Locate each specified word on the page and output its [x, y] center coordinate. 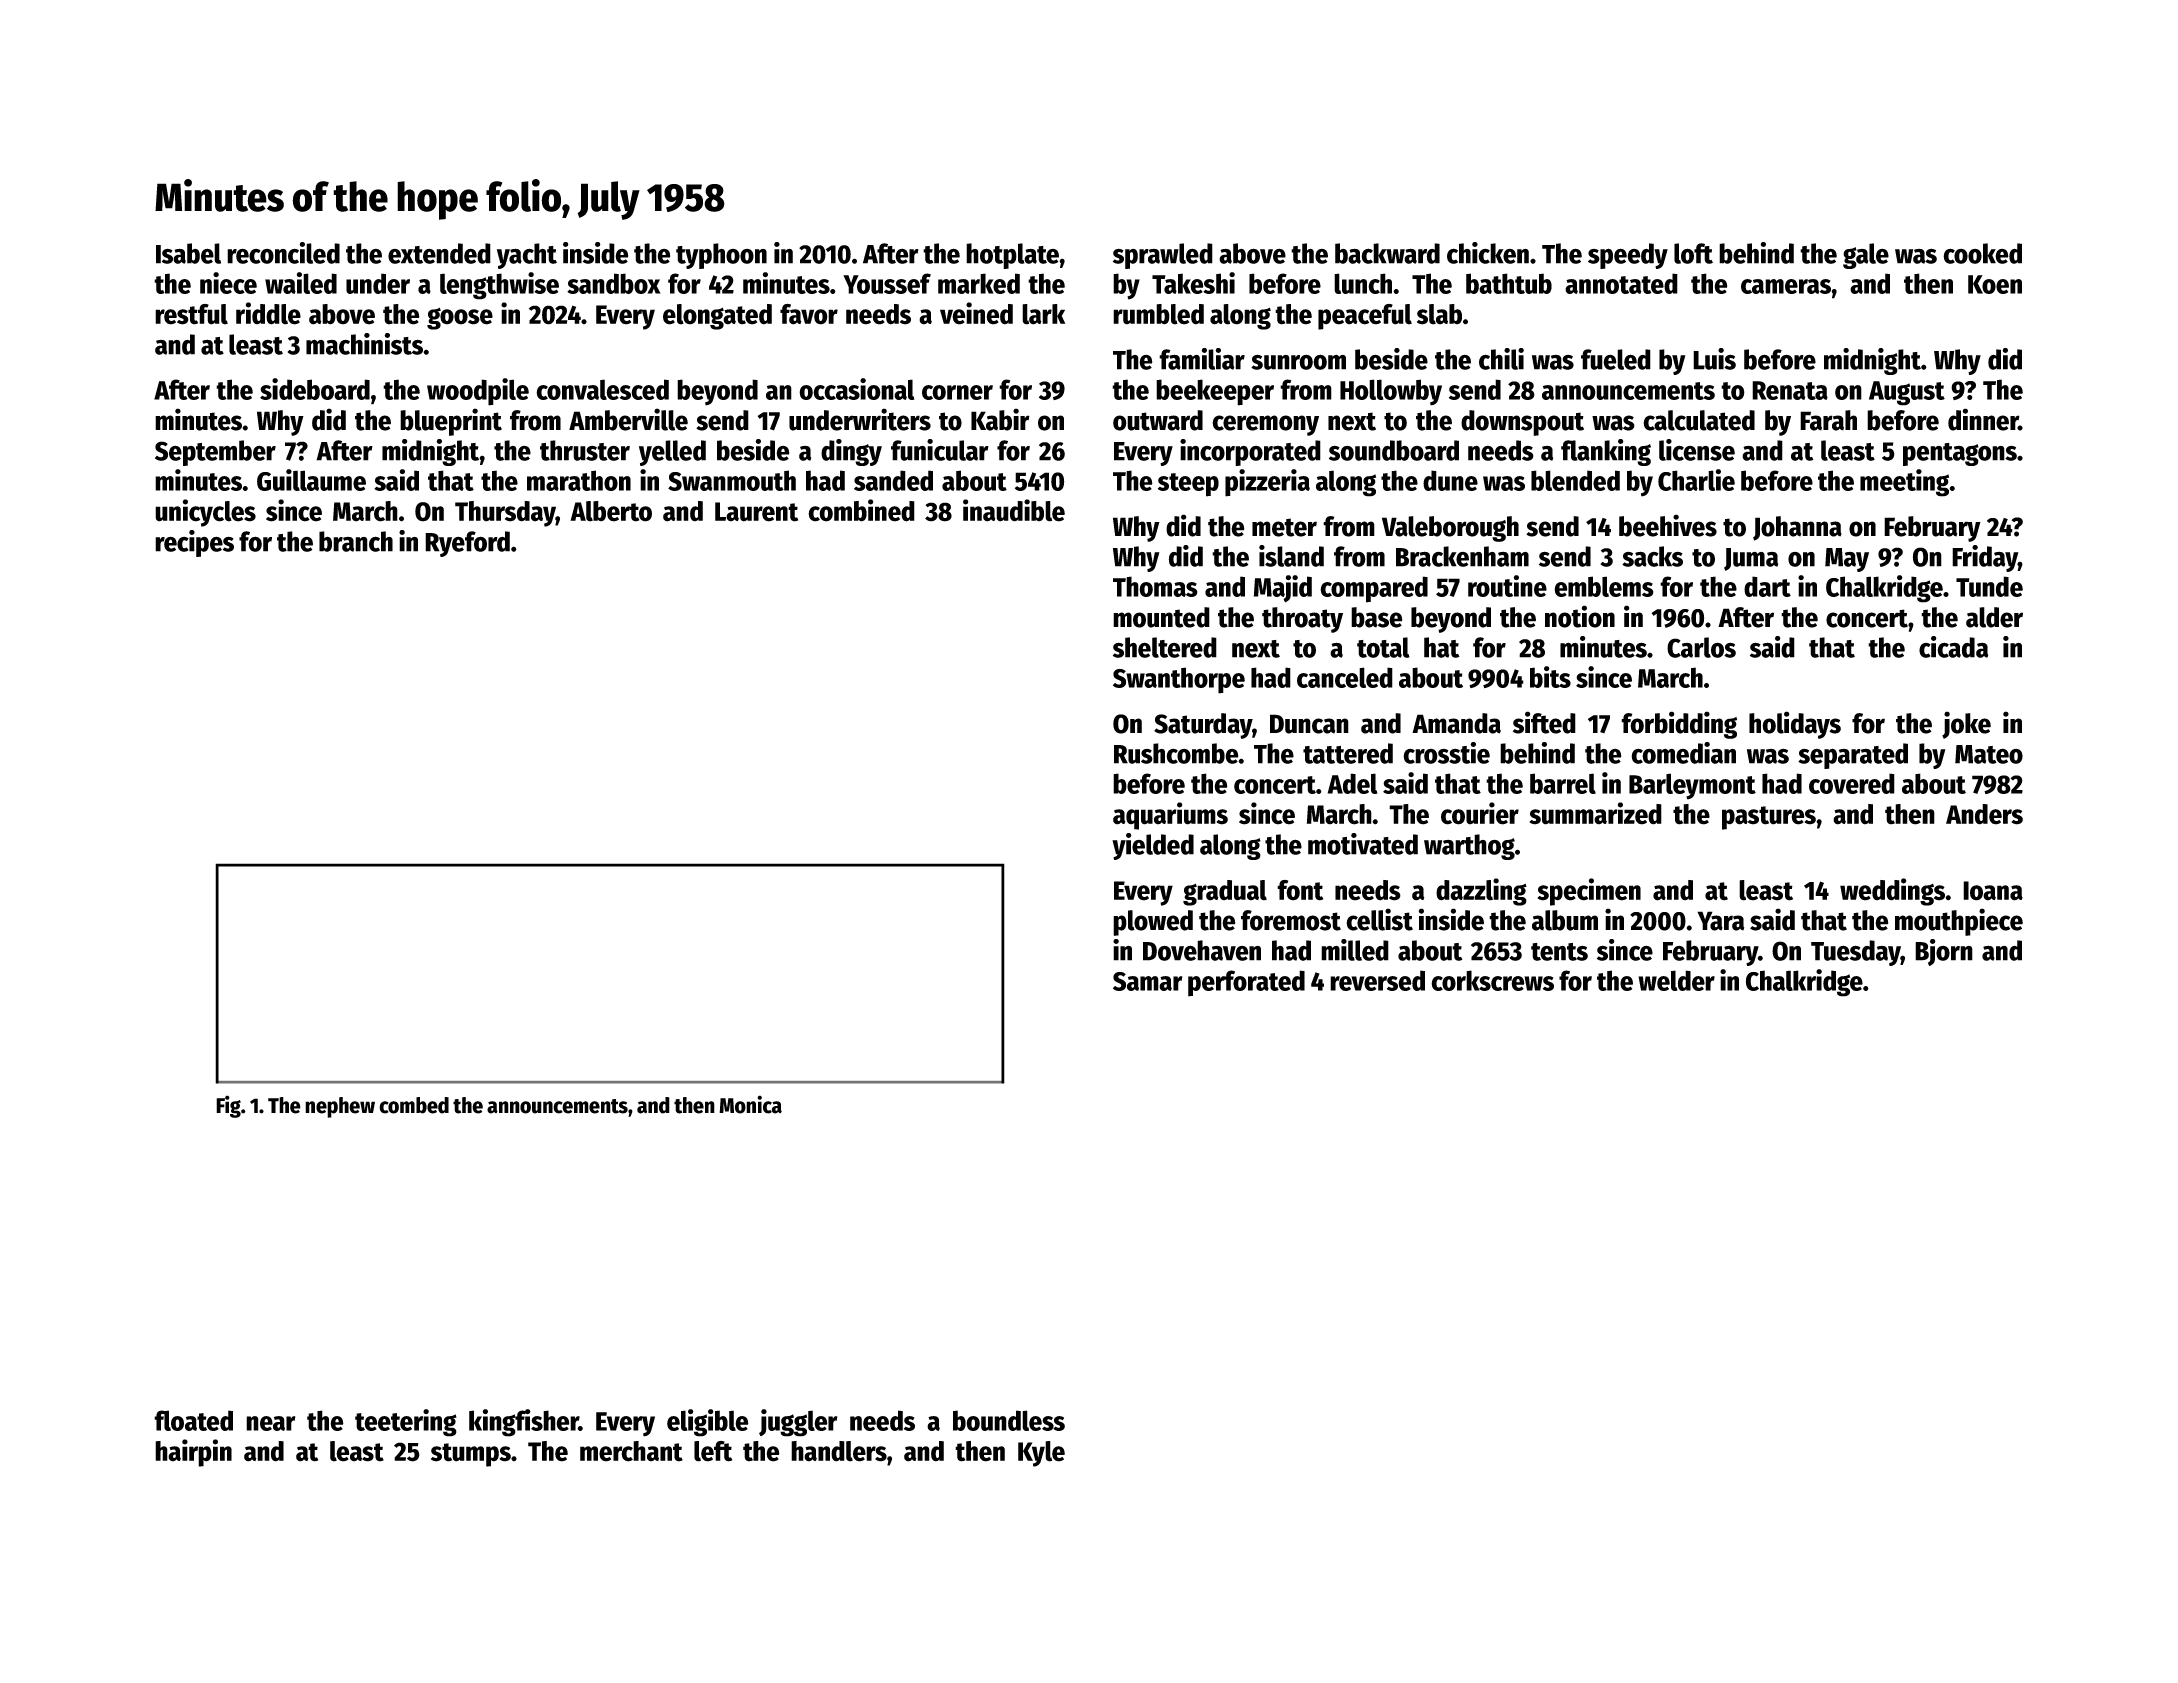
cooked [1982, 253]
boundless [1009, 1420]
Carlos [1701, 647]
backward [1387, 253]
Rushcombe [1176, 753]
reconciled [283, 253]
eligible [708, 1423]
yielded [1153, 846]
